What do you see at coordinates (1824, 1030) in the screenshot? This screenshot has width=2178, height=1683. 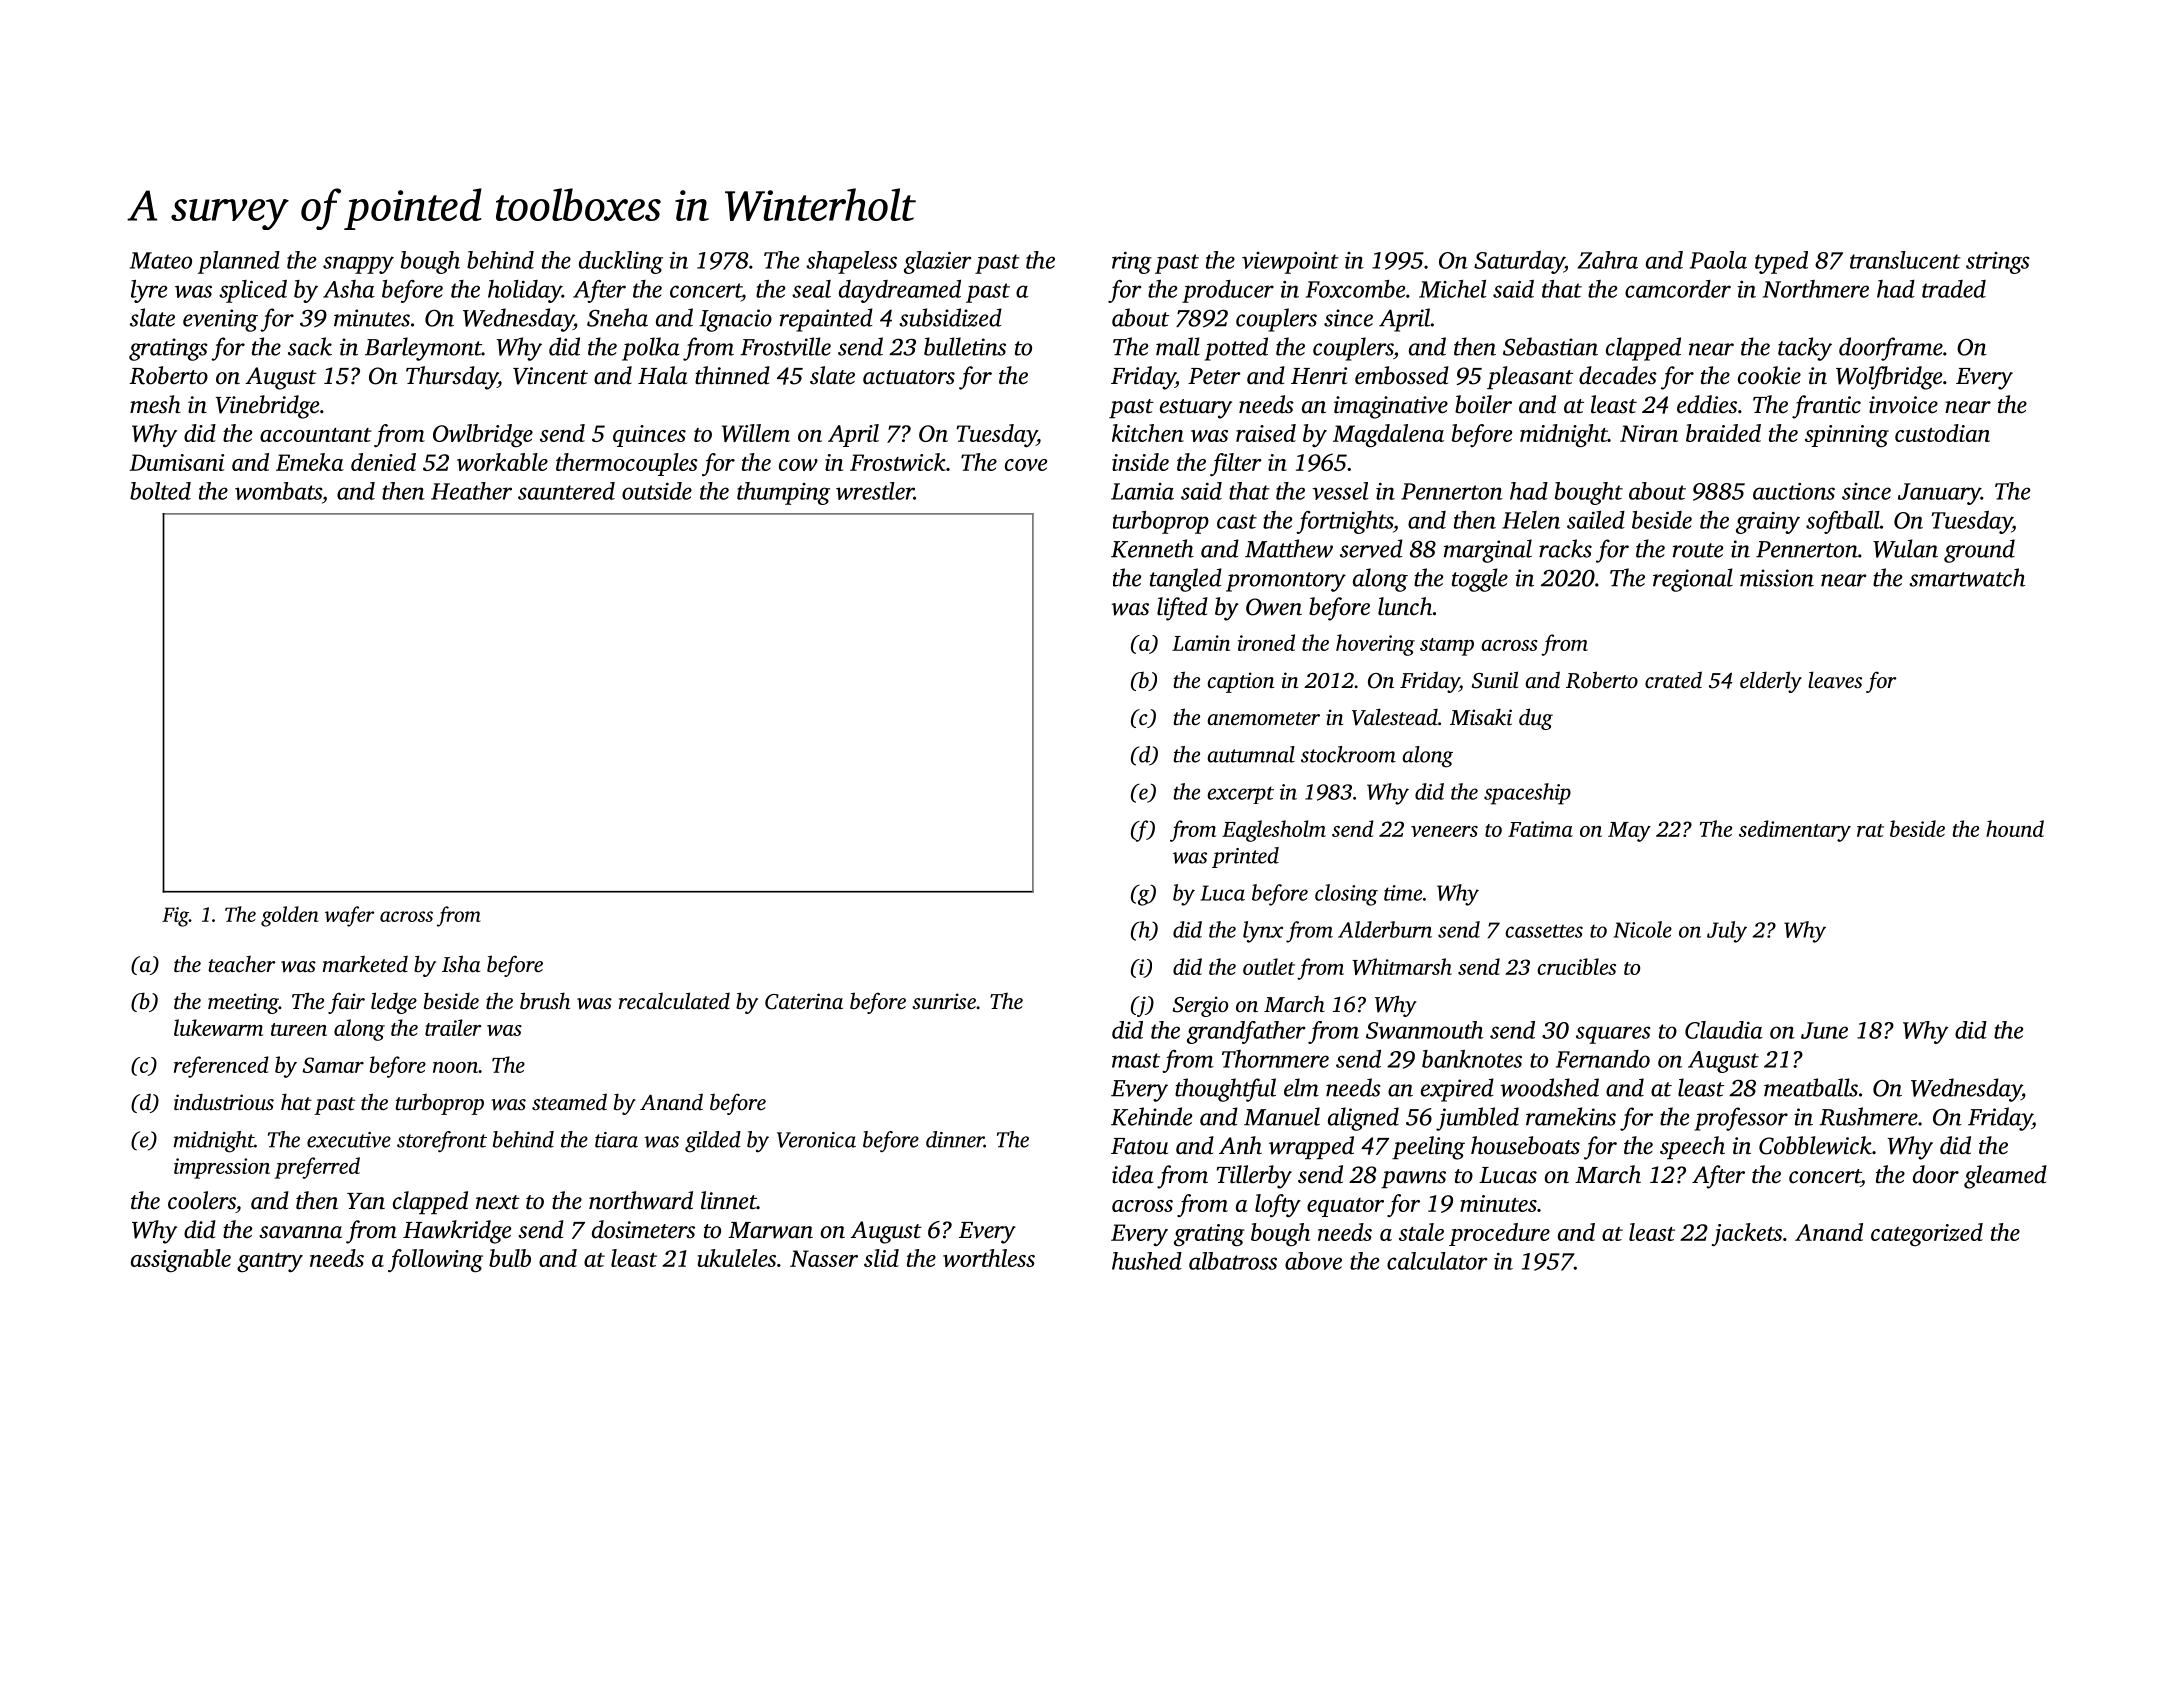 I see `June` at bounding box center [1824, 1030].
